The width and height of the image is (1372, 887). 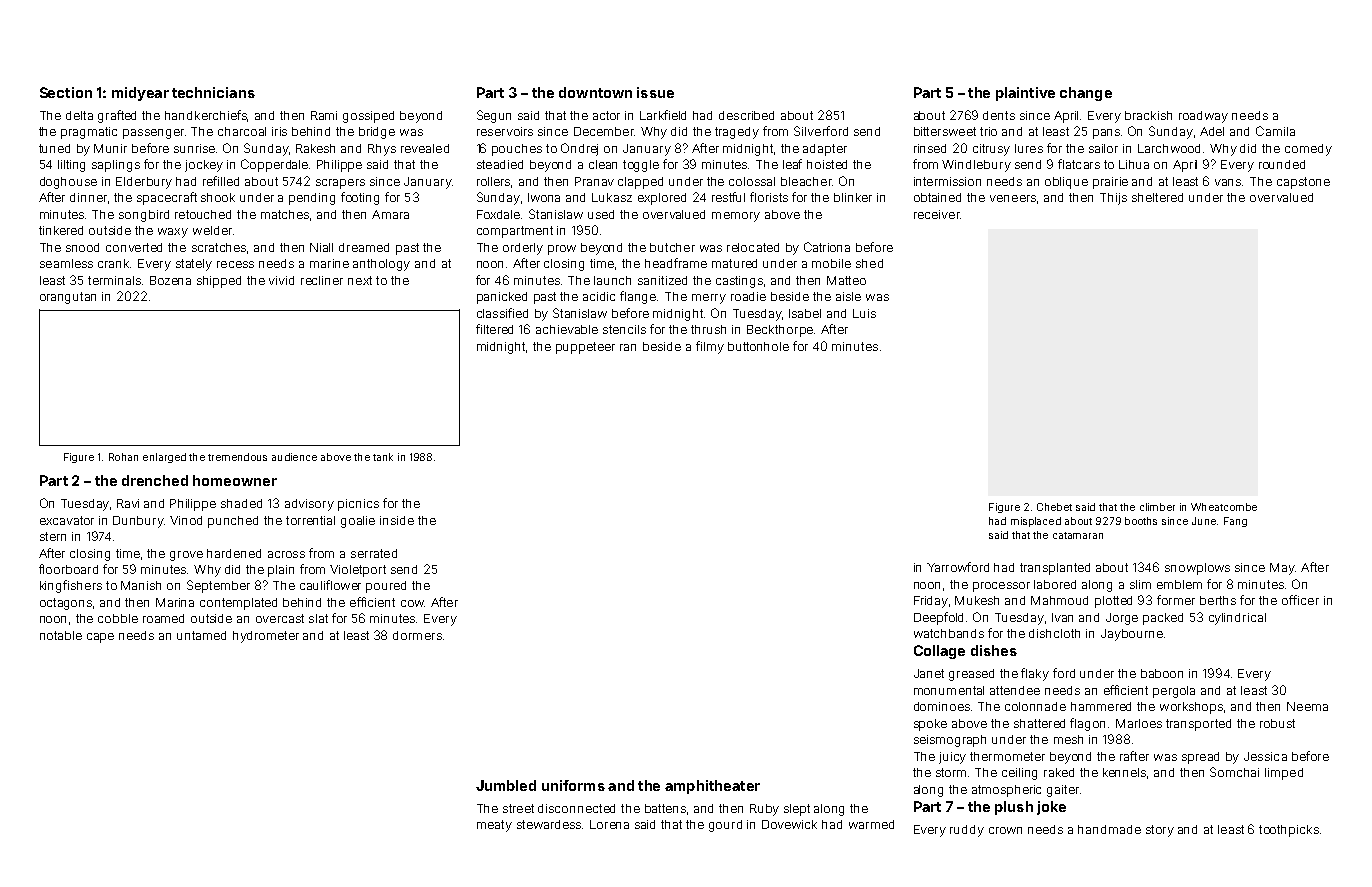 I want to click on Luis, so click(x=864, y=313).
